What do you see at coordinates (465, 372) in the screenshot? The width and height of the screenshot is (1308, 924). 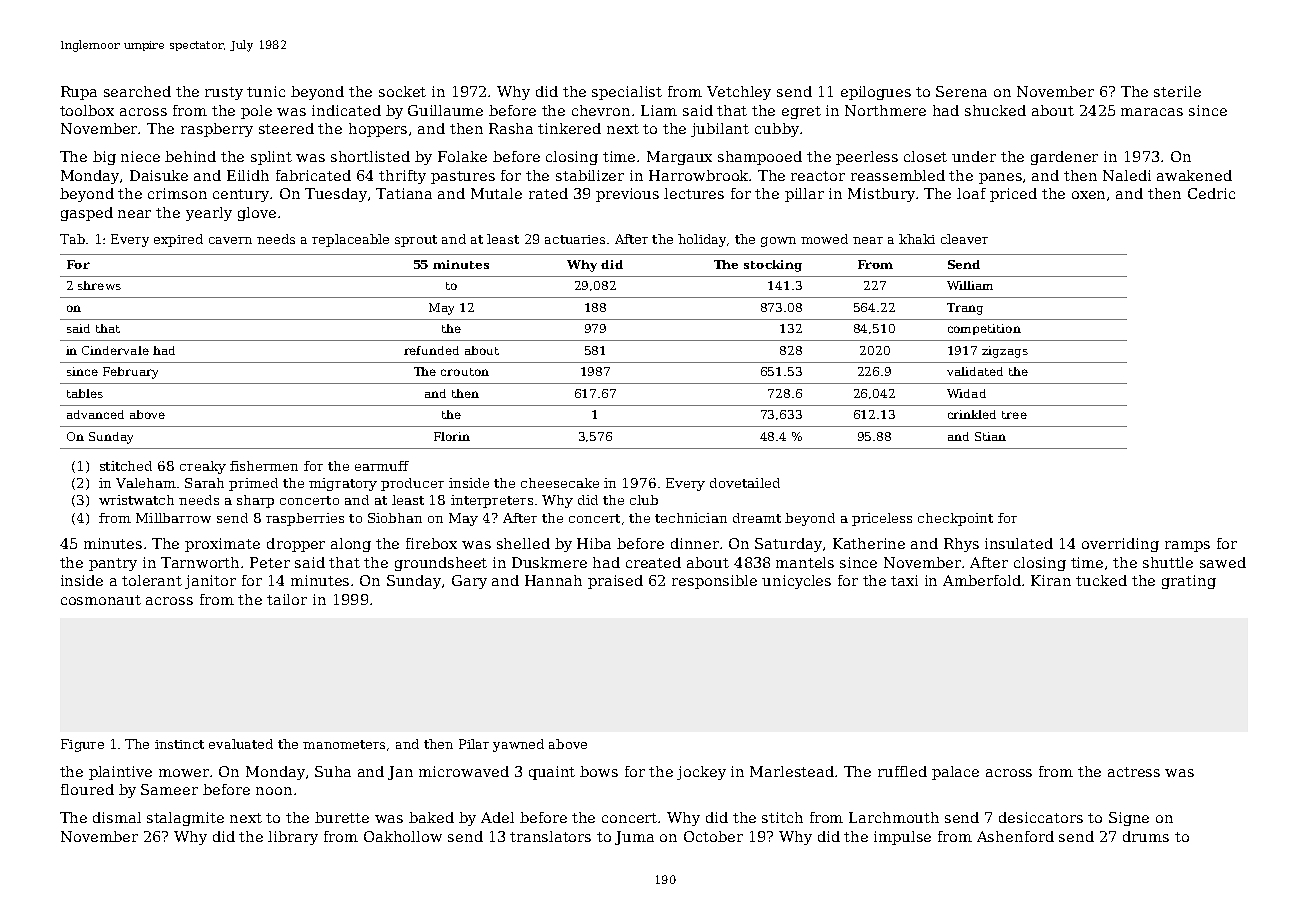 I see `crouton` at bounding box center [465, 372].
